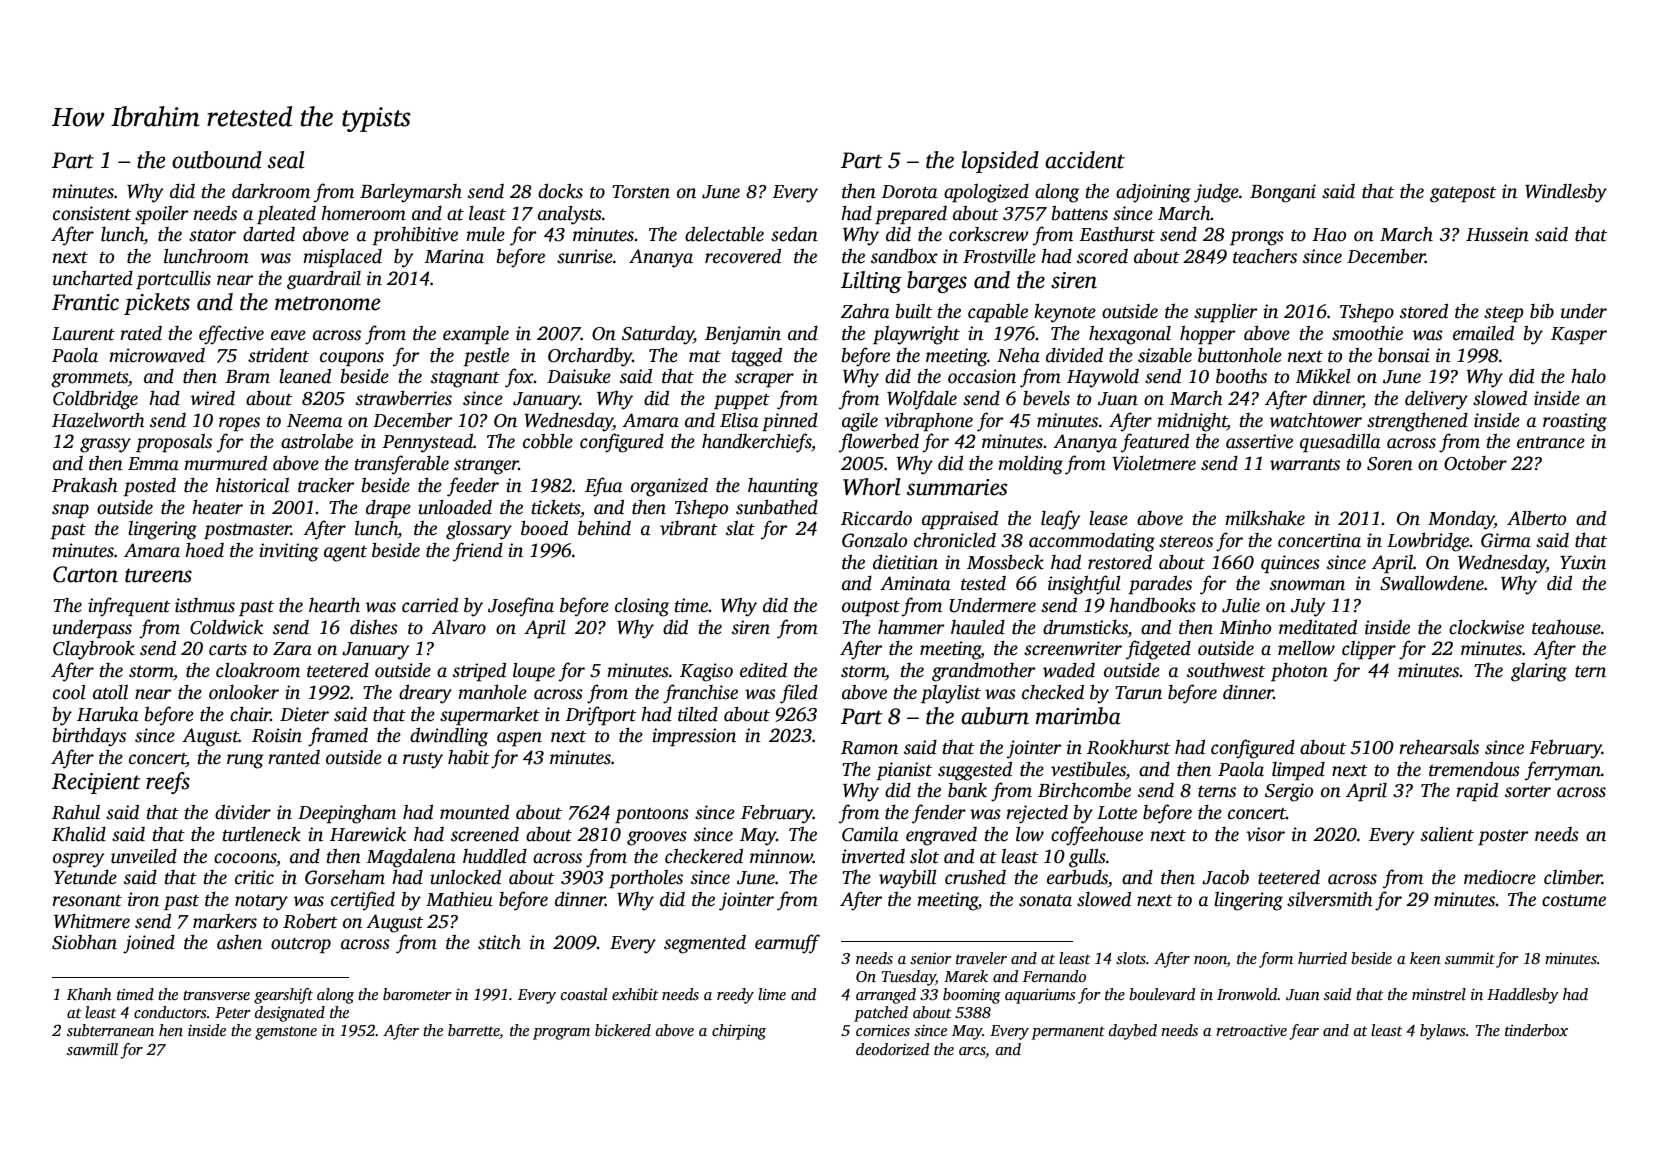  I want to click on noon, so click(1210, 960).
